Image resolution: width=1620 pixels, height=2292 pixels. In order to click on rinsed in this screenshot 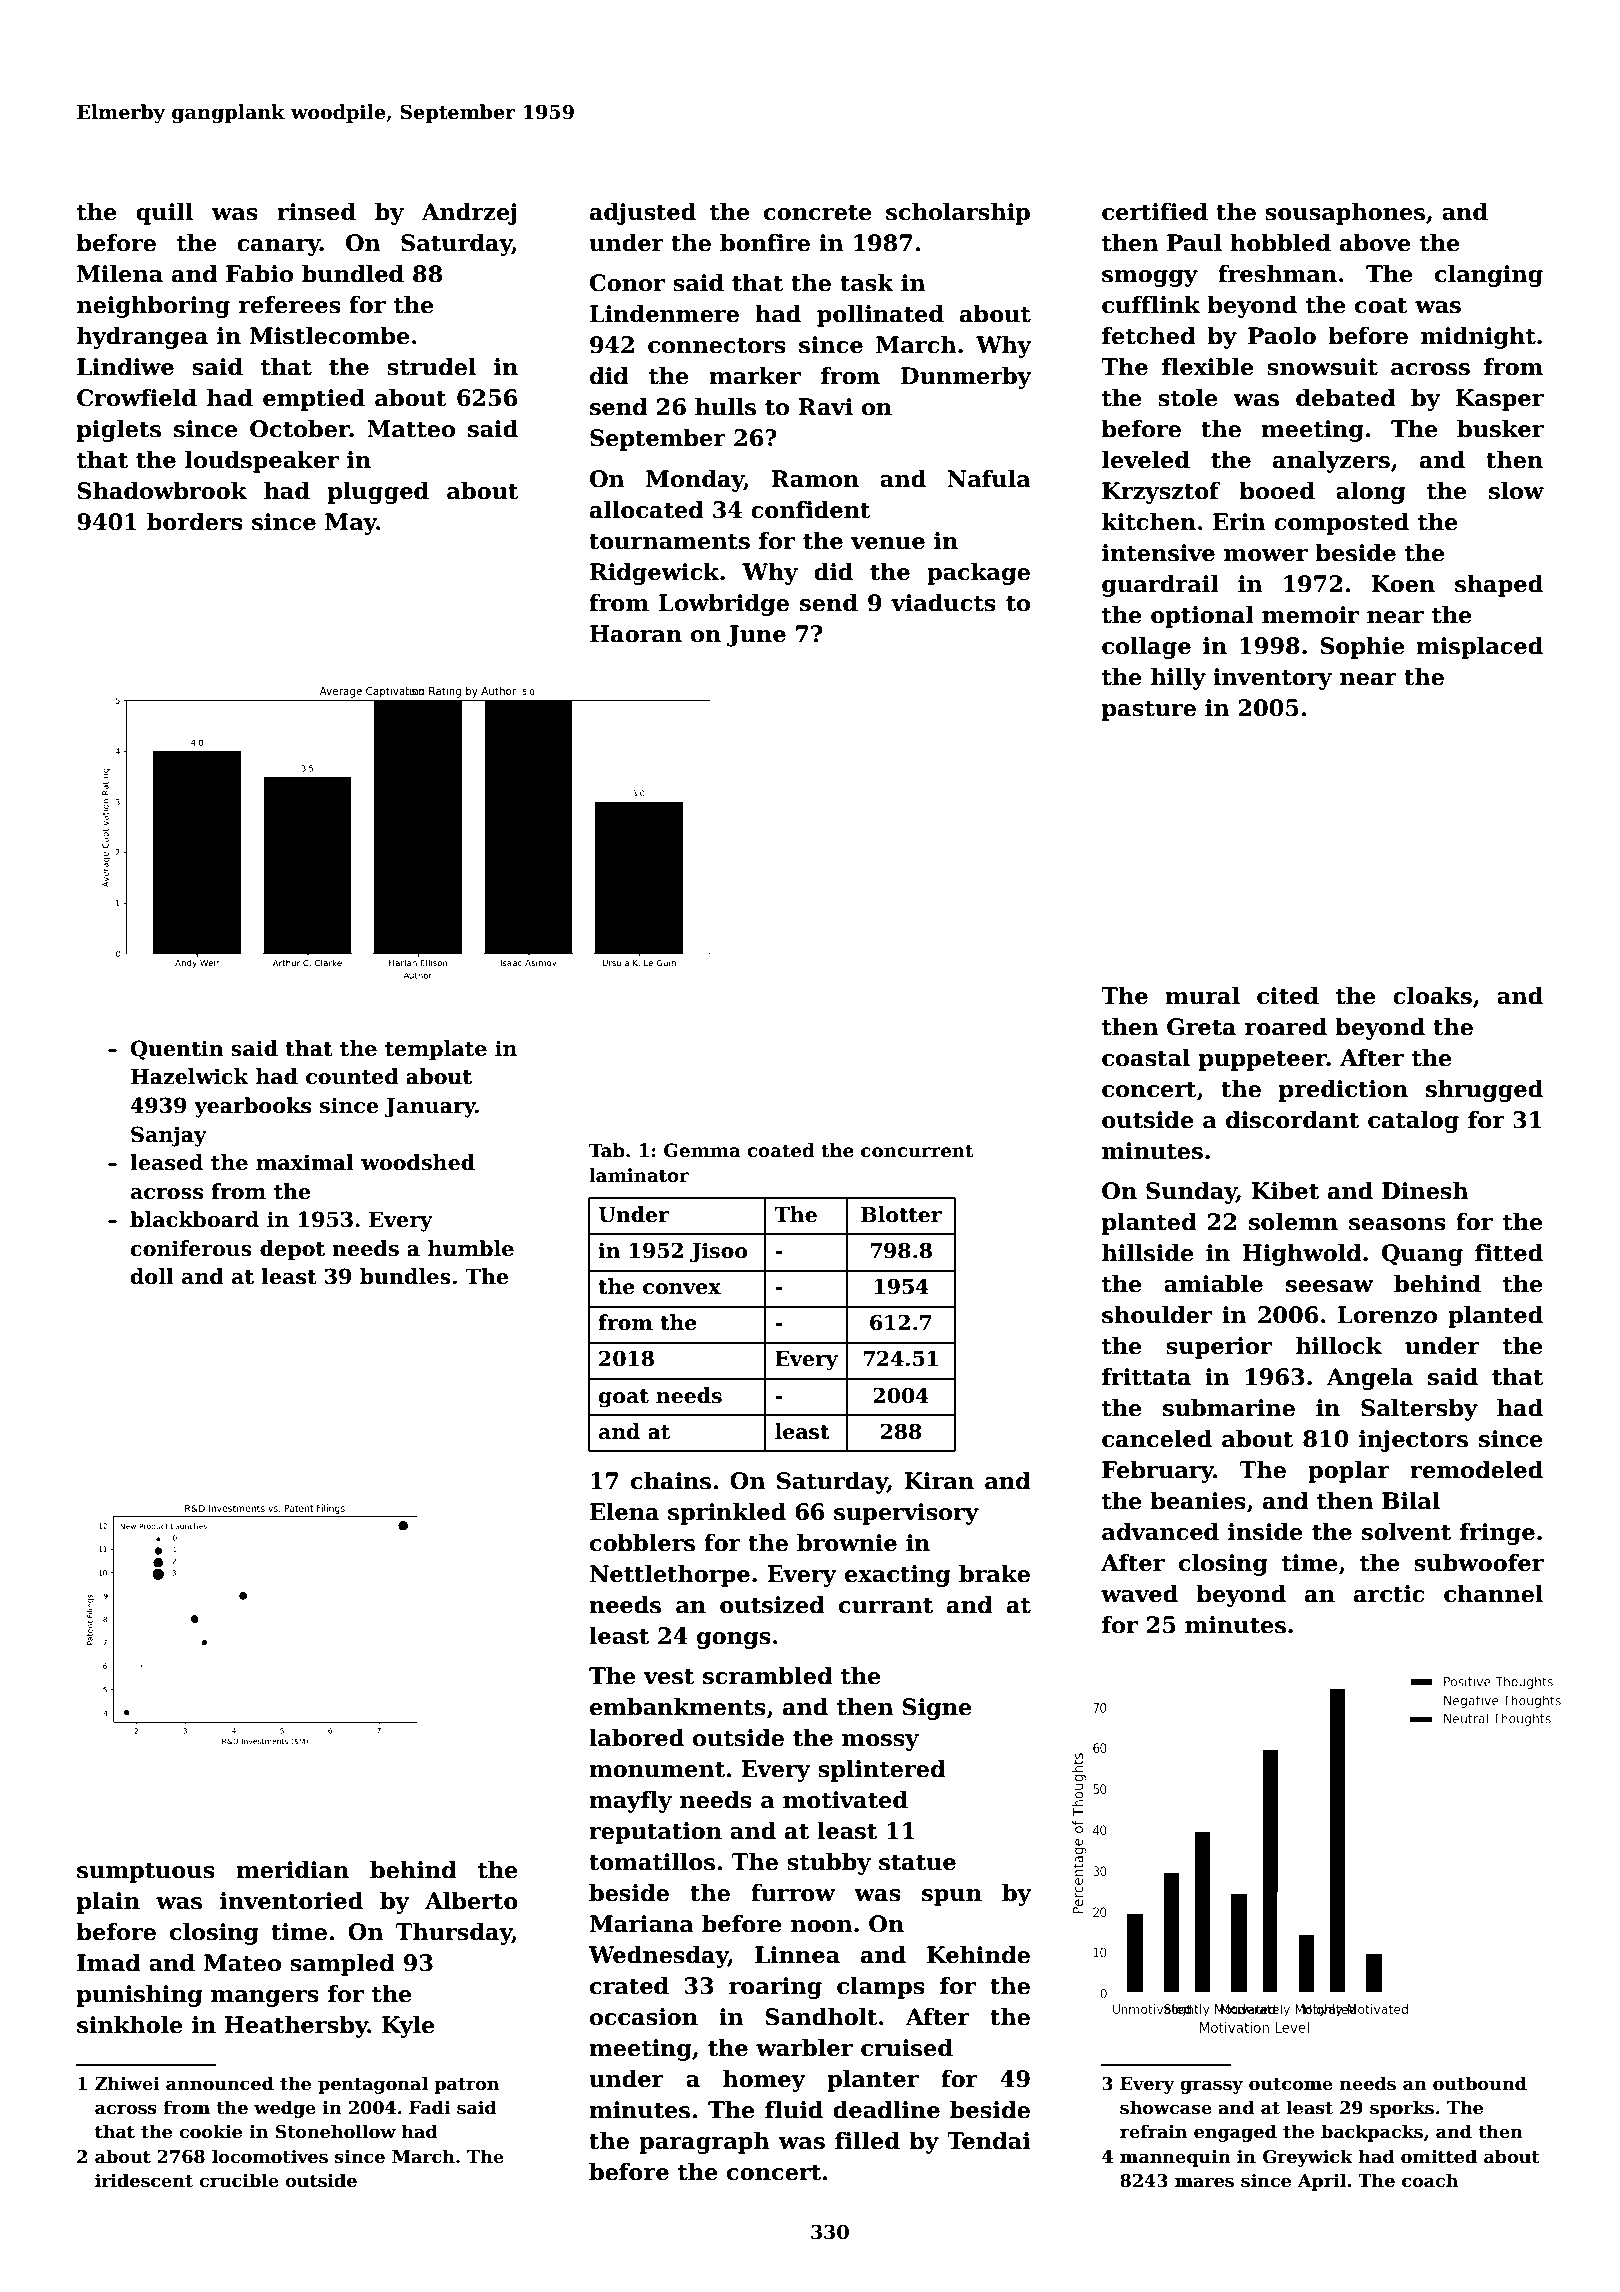, I will do `click(316, 212)`.
